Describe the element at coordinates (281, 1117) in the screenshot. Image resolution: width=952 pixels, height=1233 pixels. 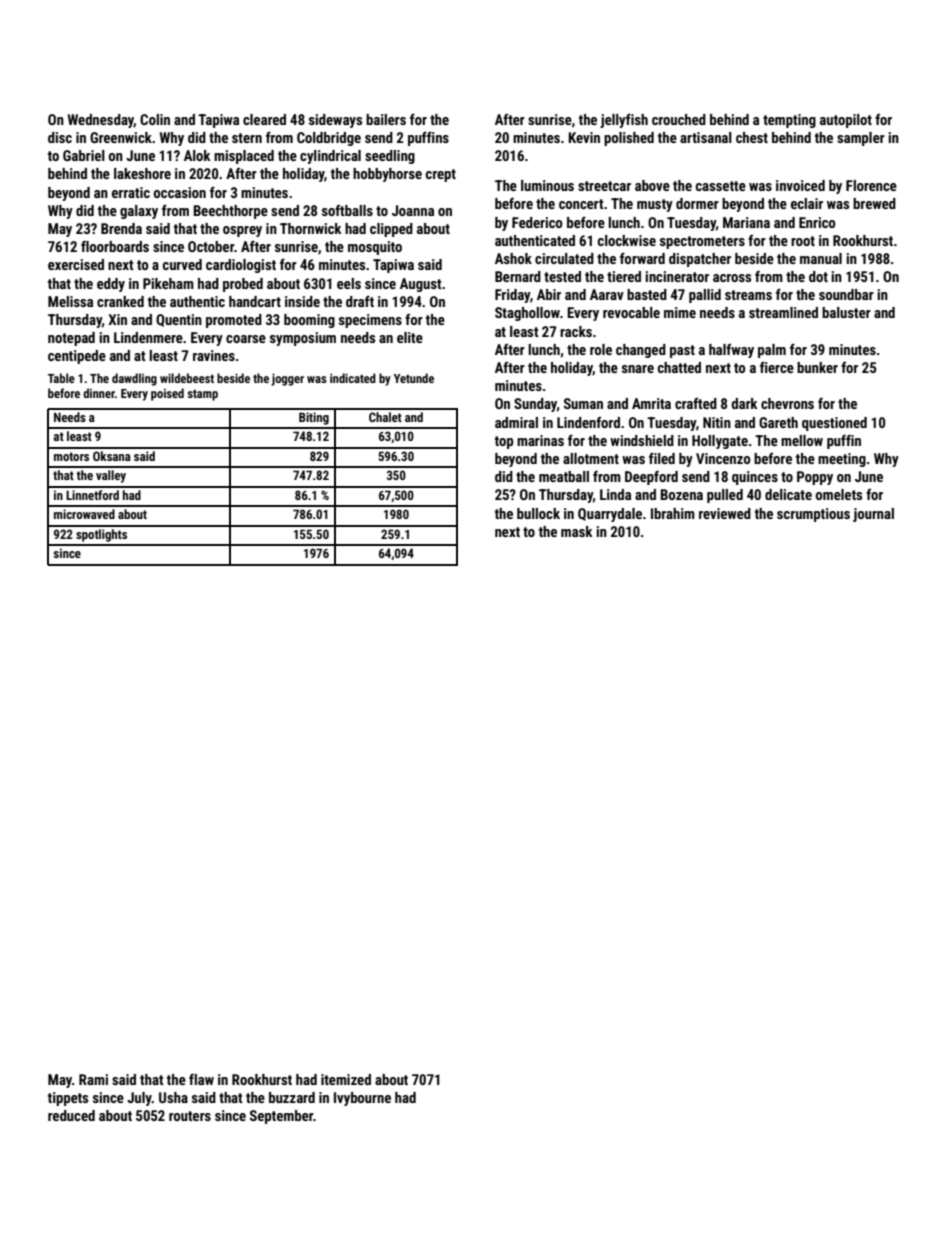
I see `September` at that location.
